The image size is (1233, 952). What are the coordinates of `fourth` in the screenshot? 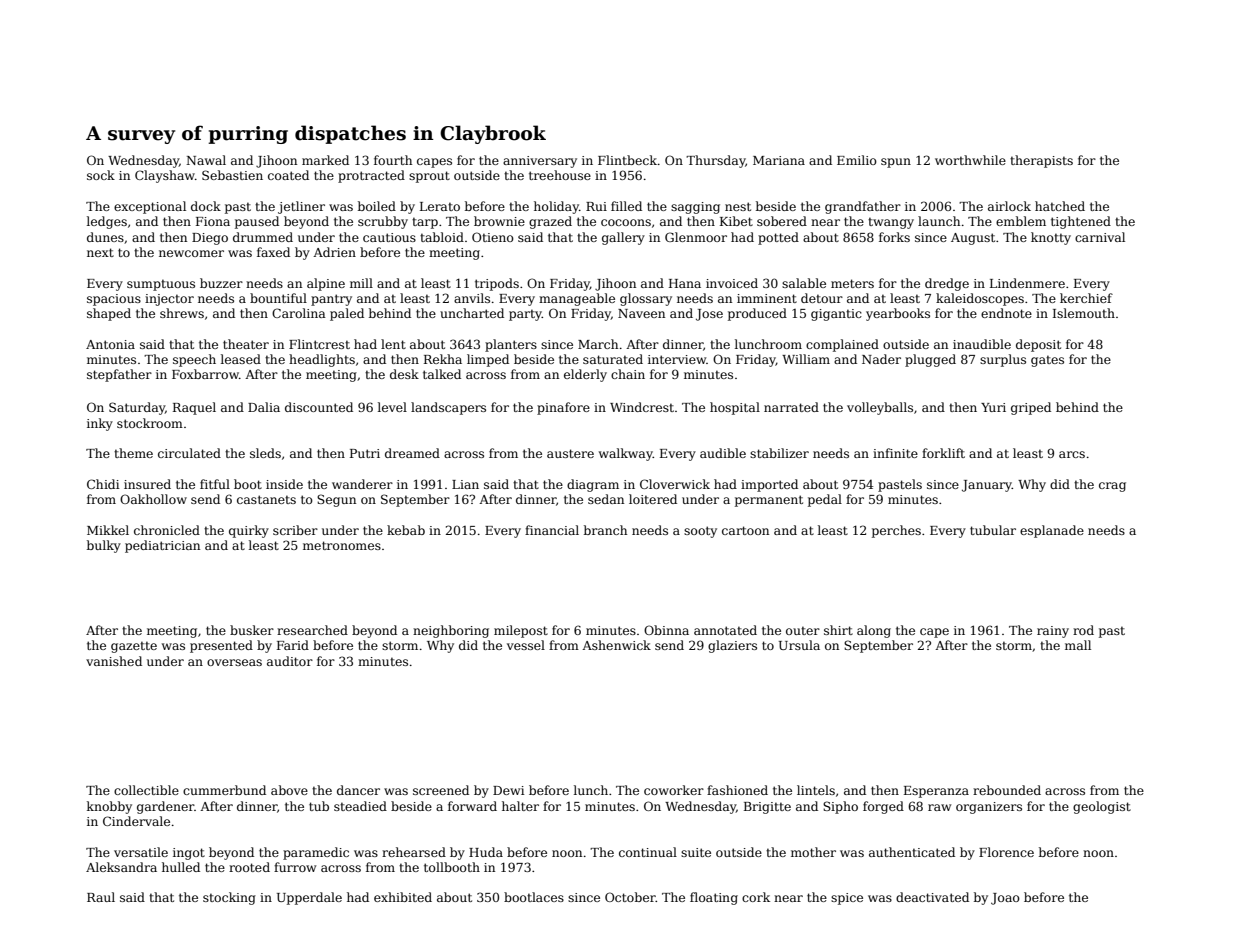 It's located at (393, 160).
